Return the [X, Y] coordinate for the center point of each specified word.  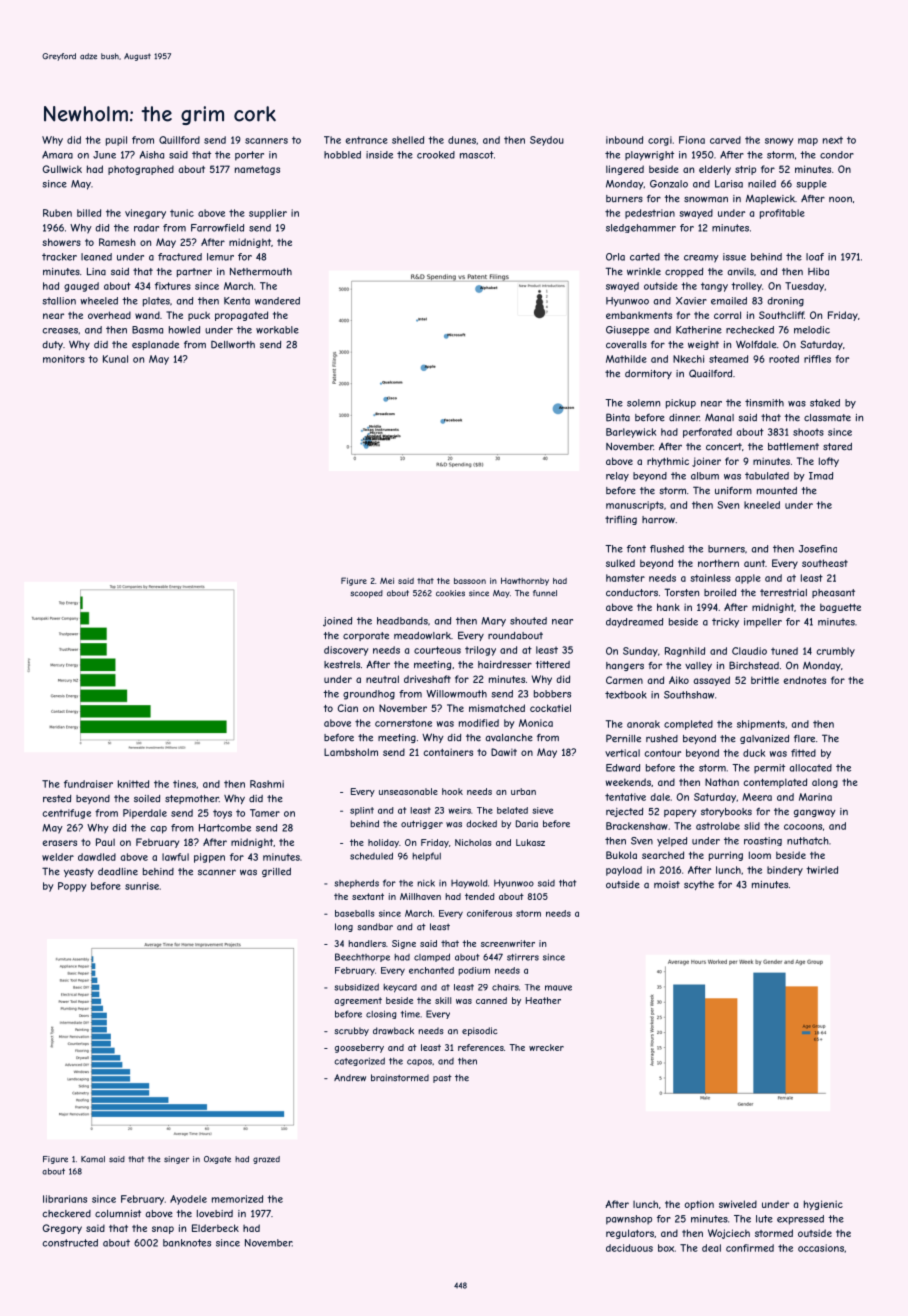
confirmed [750, 1248]
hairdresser [505, 665]
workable [277, 330]
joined [337, 622]
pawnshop [629, 1220]
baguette [840, 608]
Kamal [93, 1159]
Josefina [818, 549]
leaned [96, 257]
